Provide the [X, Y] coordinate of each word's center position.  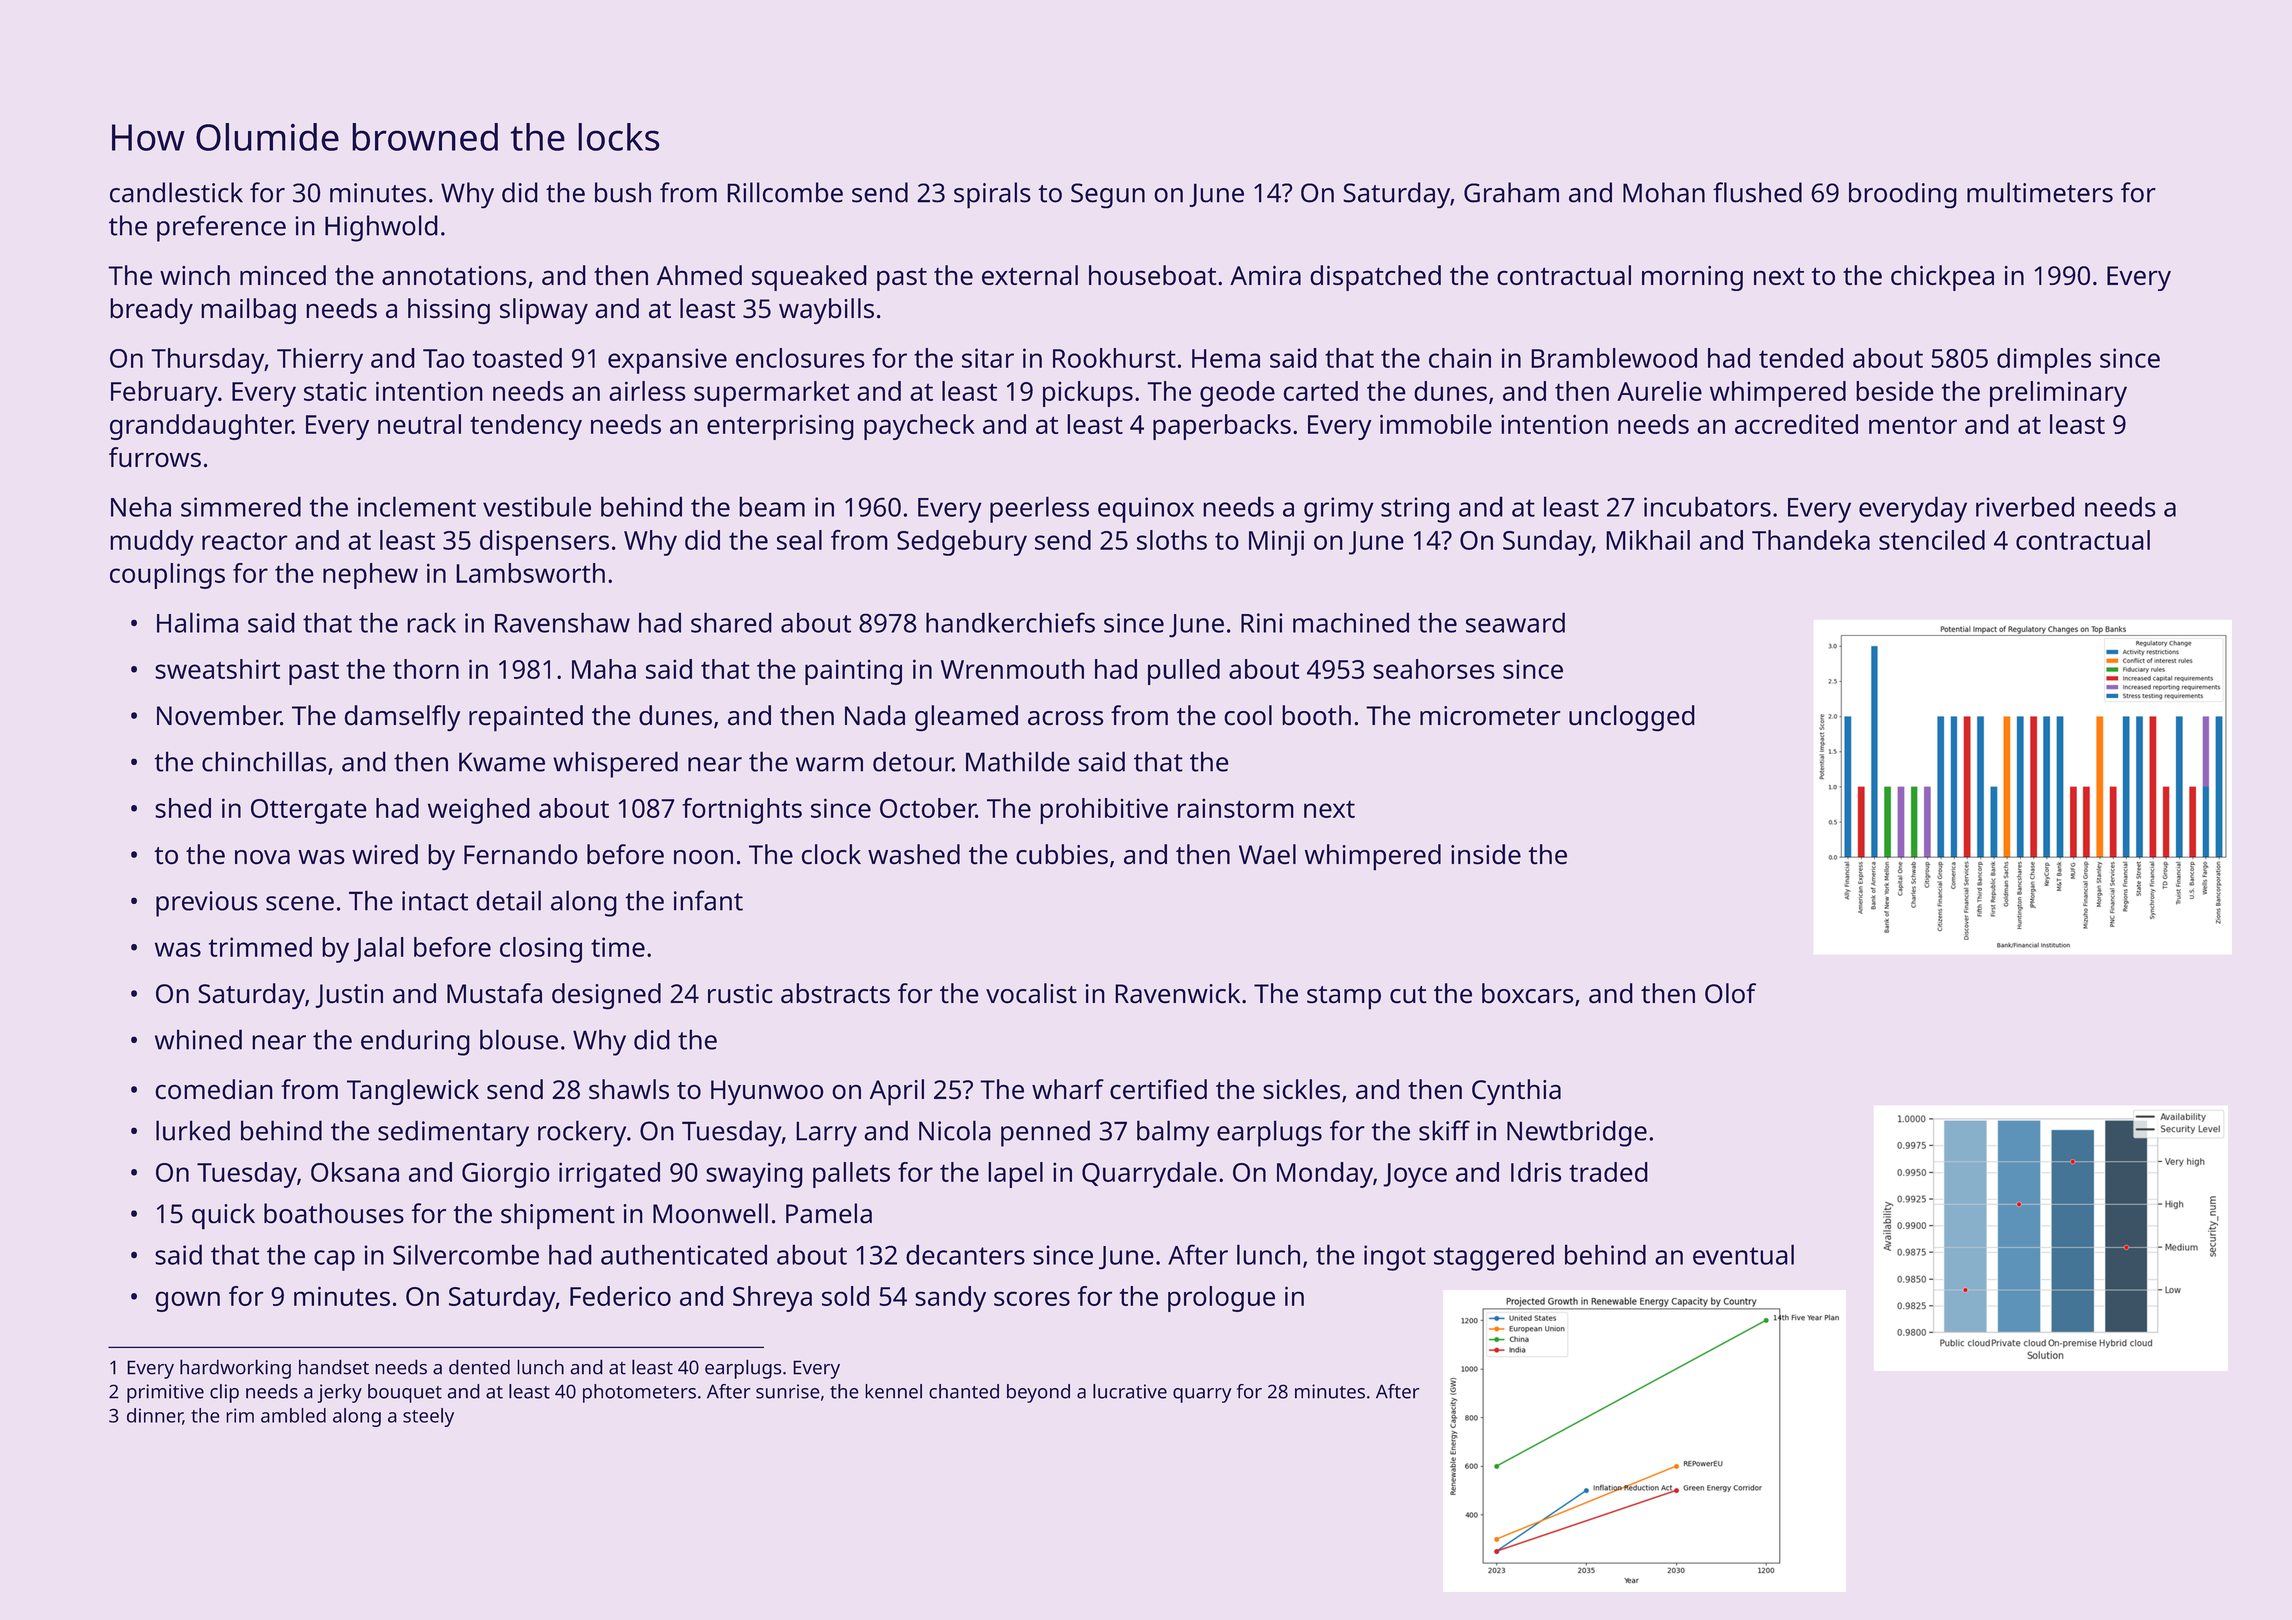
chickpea [1942, 278]
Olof [1730, 993]
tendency [526, 427]
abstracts [835, 993]
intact [435, 901]
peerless [1039, 509]
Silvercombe [466, 1254]
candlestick [176, 192]
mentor [1913, 425]
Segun [1108, 196]
